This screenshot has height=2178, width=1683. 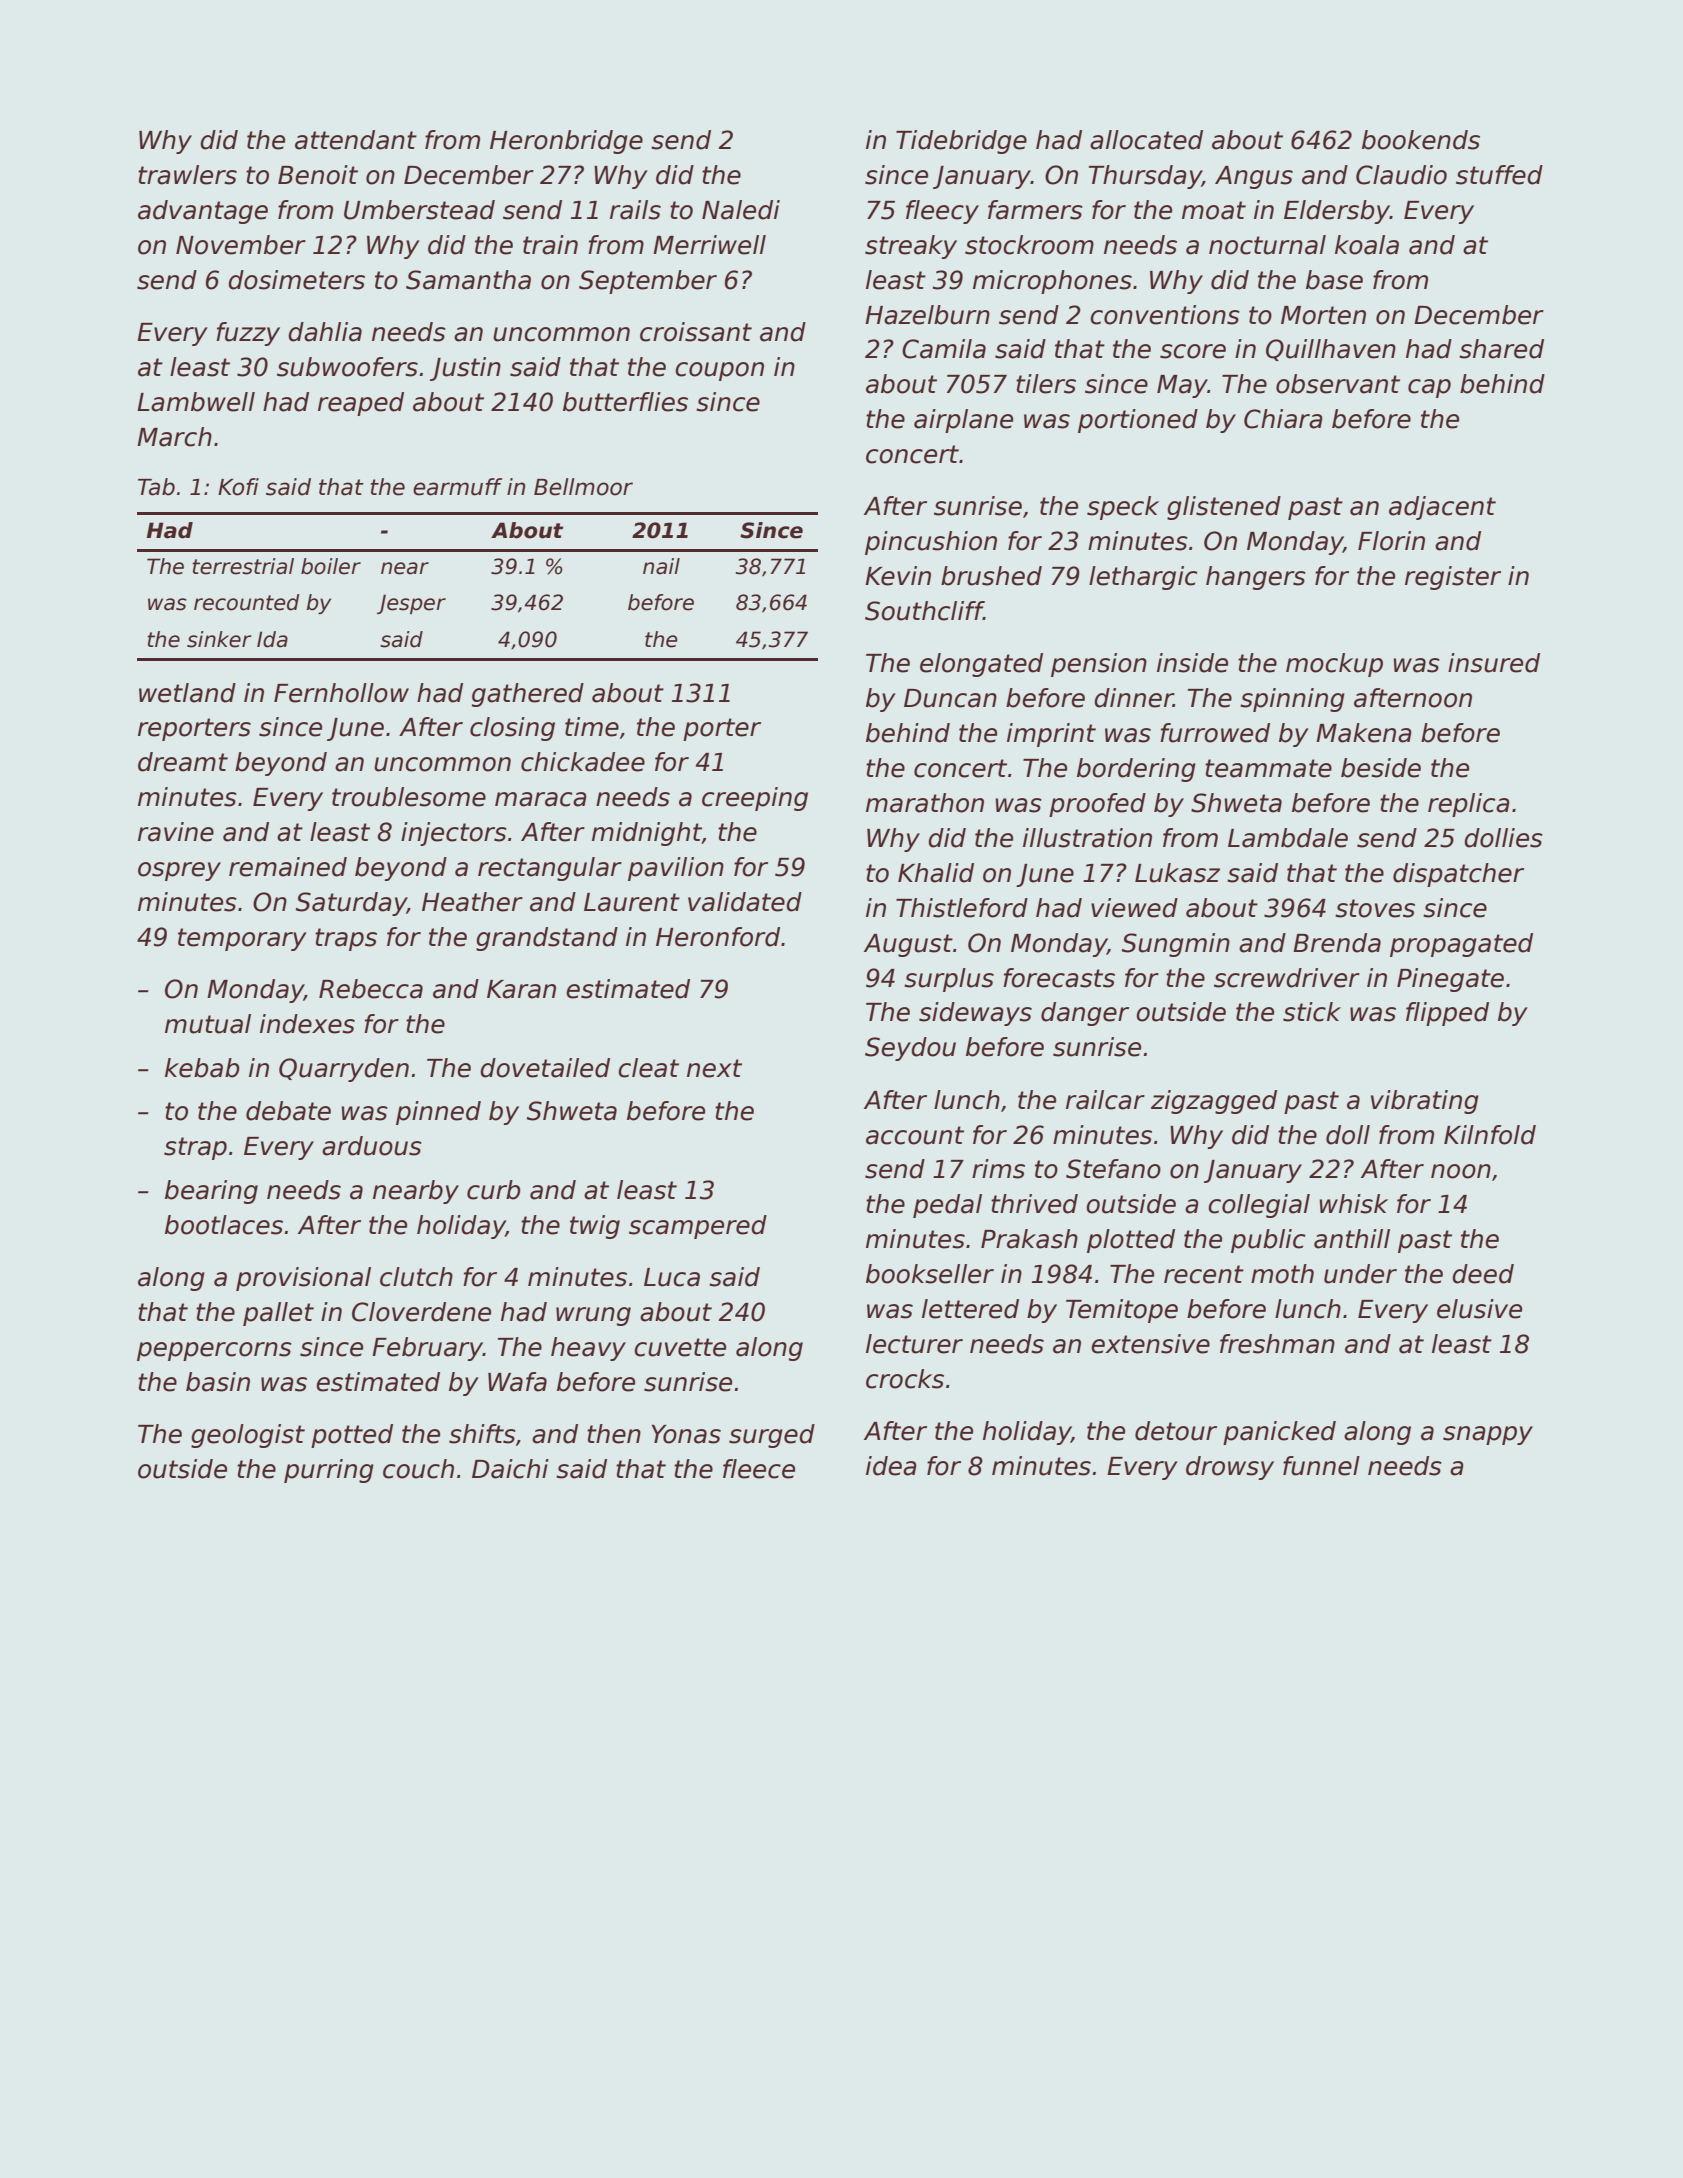 What do you see at coordinates (924, 611) in the screenshot?
I see `Southcliff` at bounding box center [924, 611].
